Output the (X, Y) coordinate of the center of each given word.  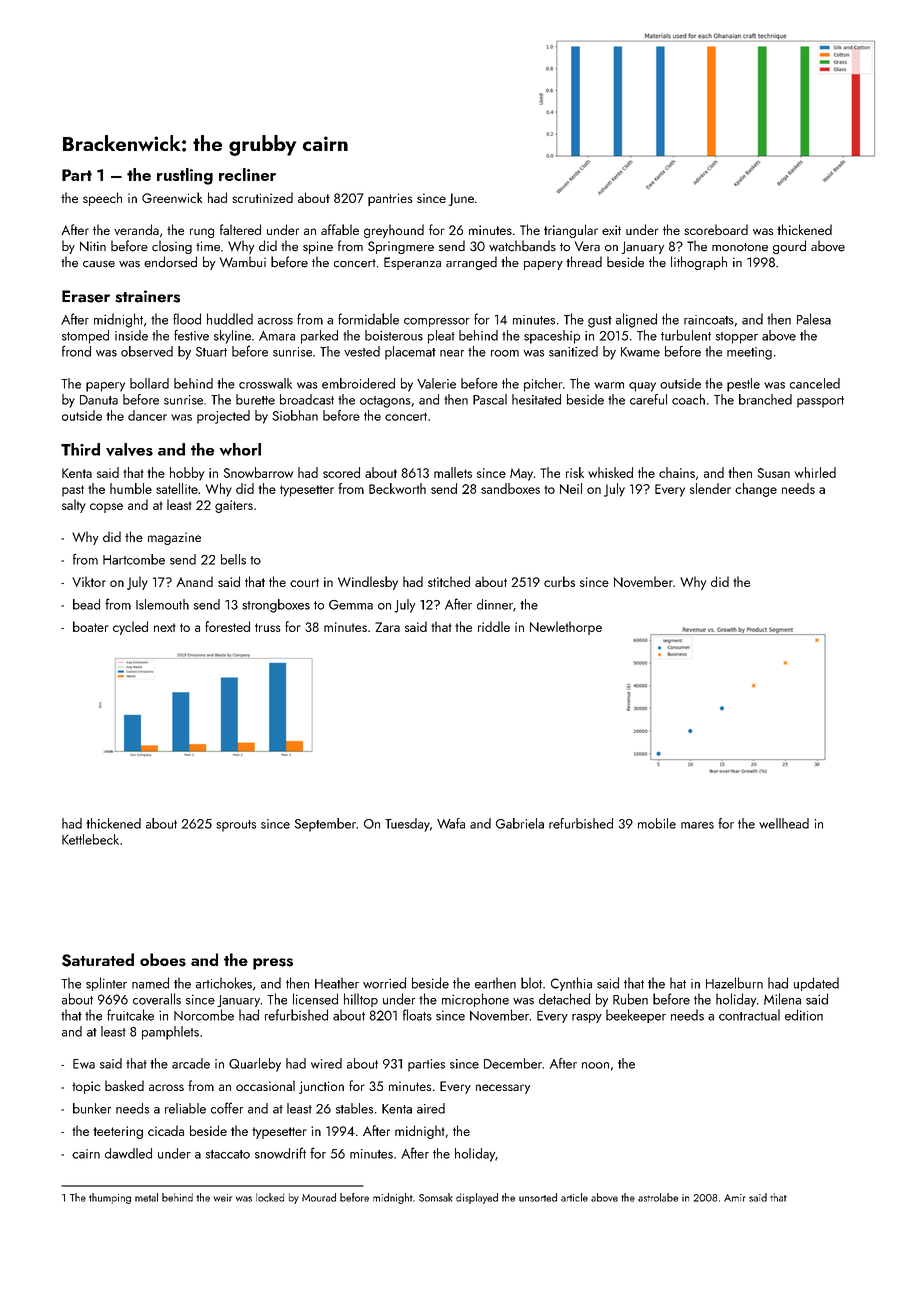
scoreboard (716, 229)
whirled (815, 472)
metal (146, 1197)
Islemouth (162, 604)
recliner (247, 174)
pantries (390, 199)
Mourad (319, 1197)
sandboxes (510, 488)
